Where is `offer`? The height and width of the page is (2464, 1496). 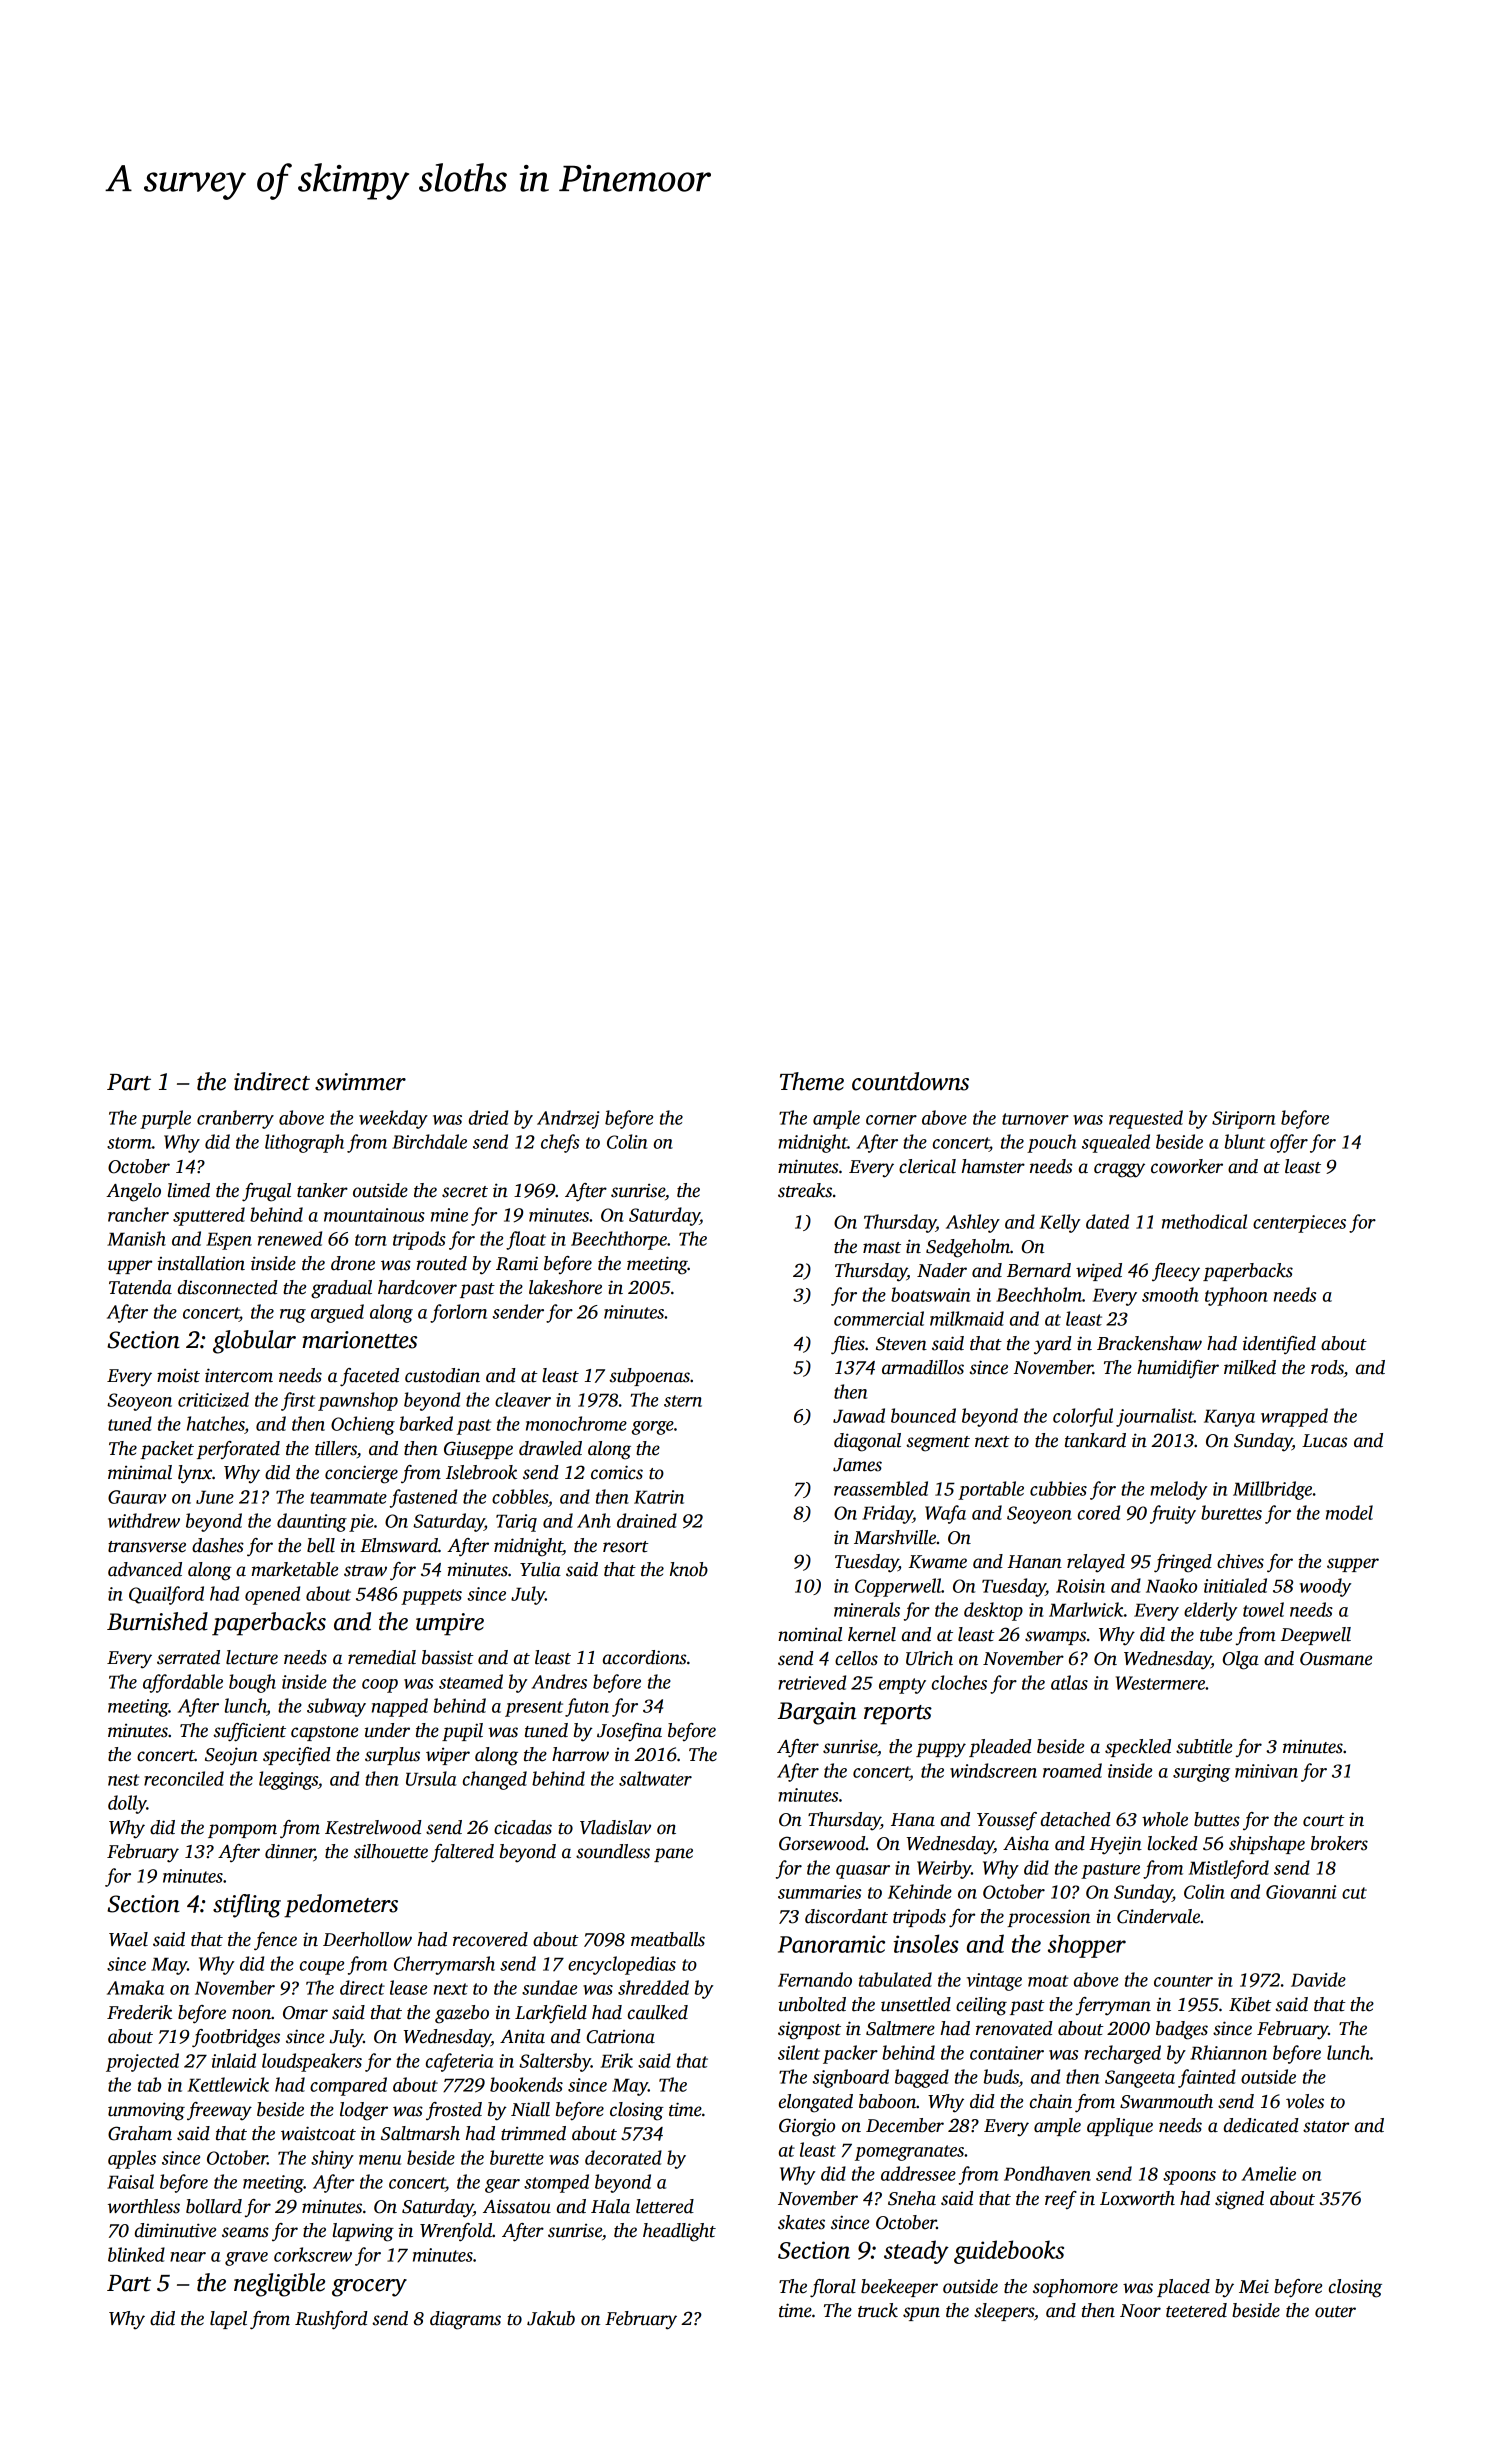 offer is located at coordinates (1289, 1143).
